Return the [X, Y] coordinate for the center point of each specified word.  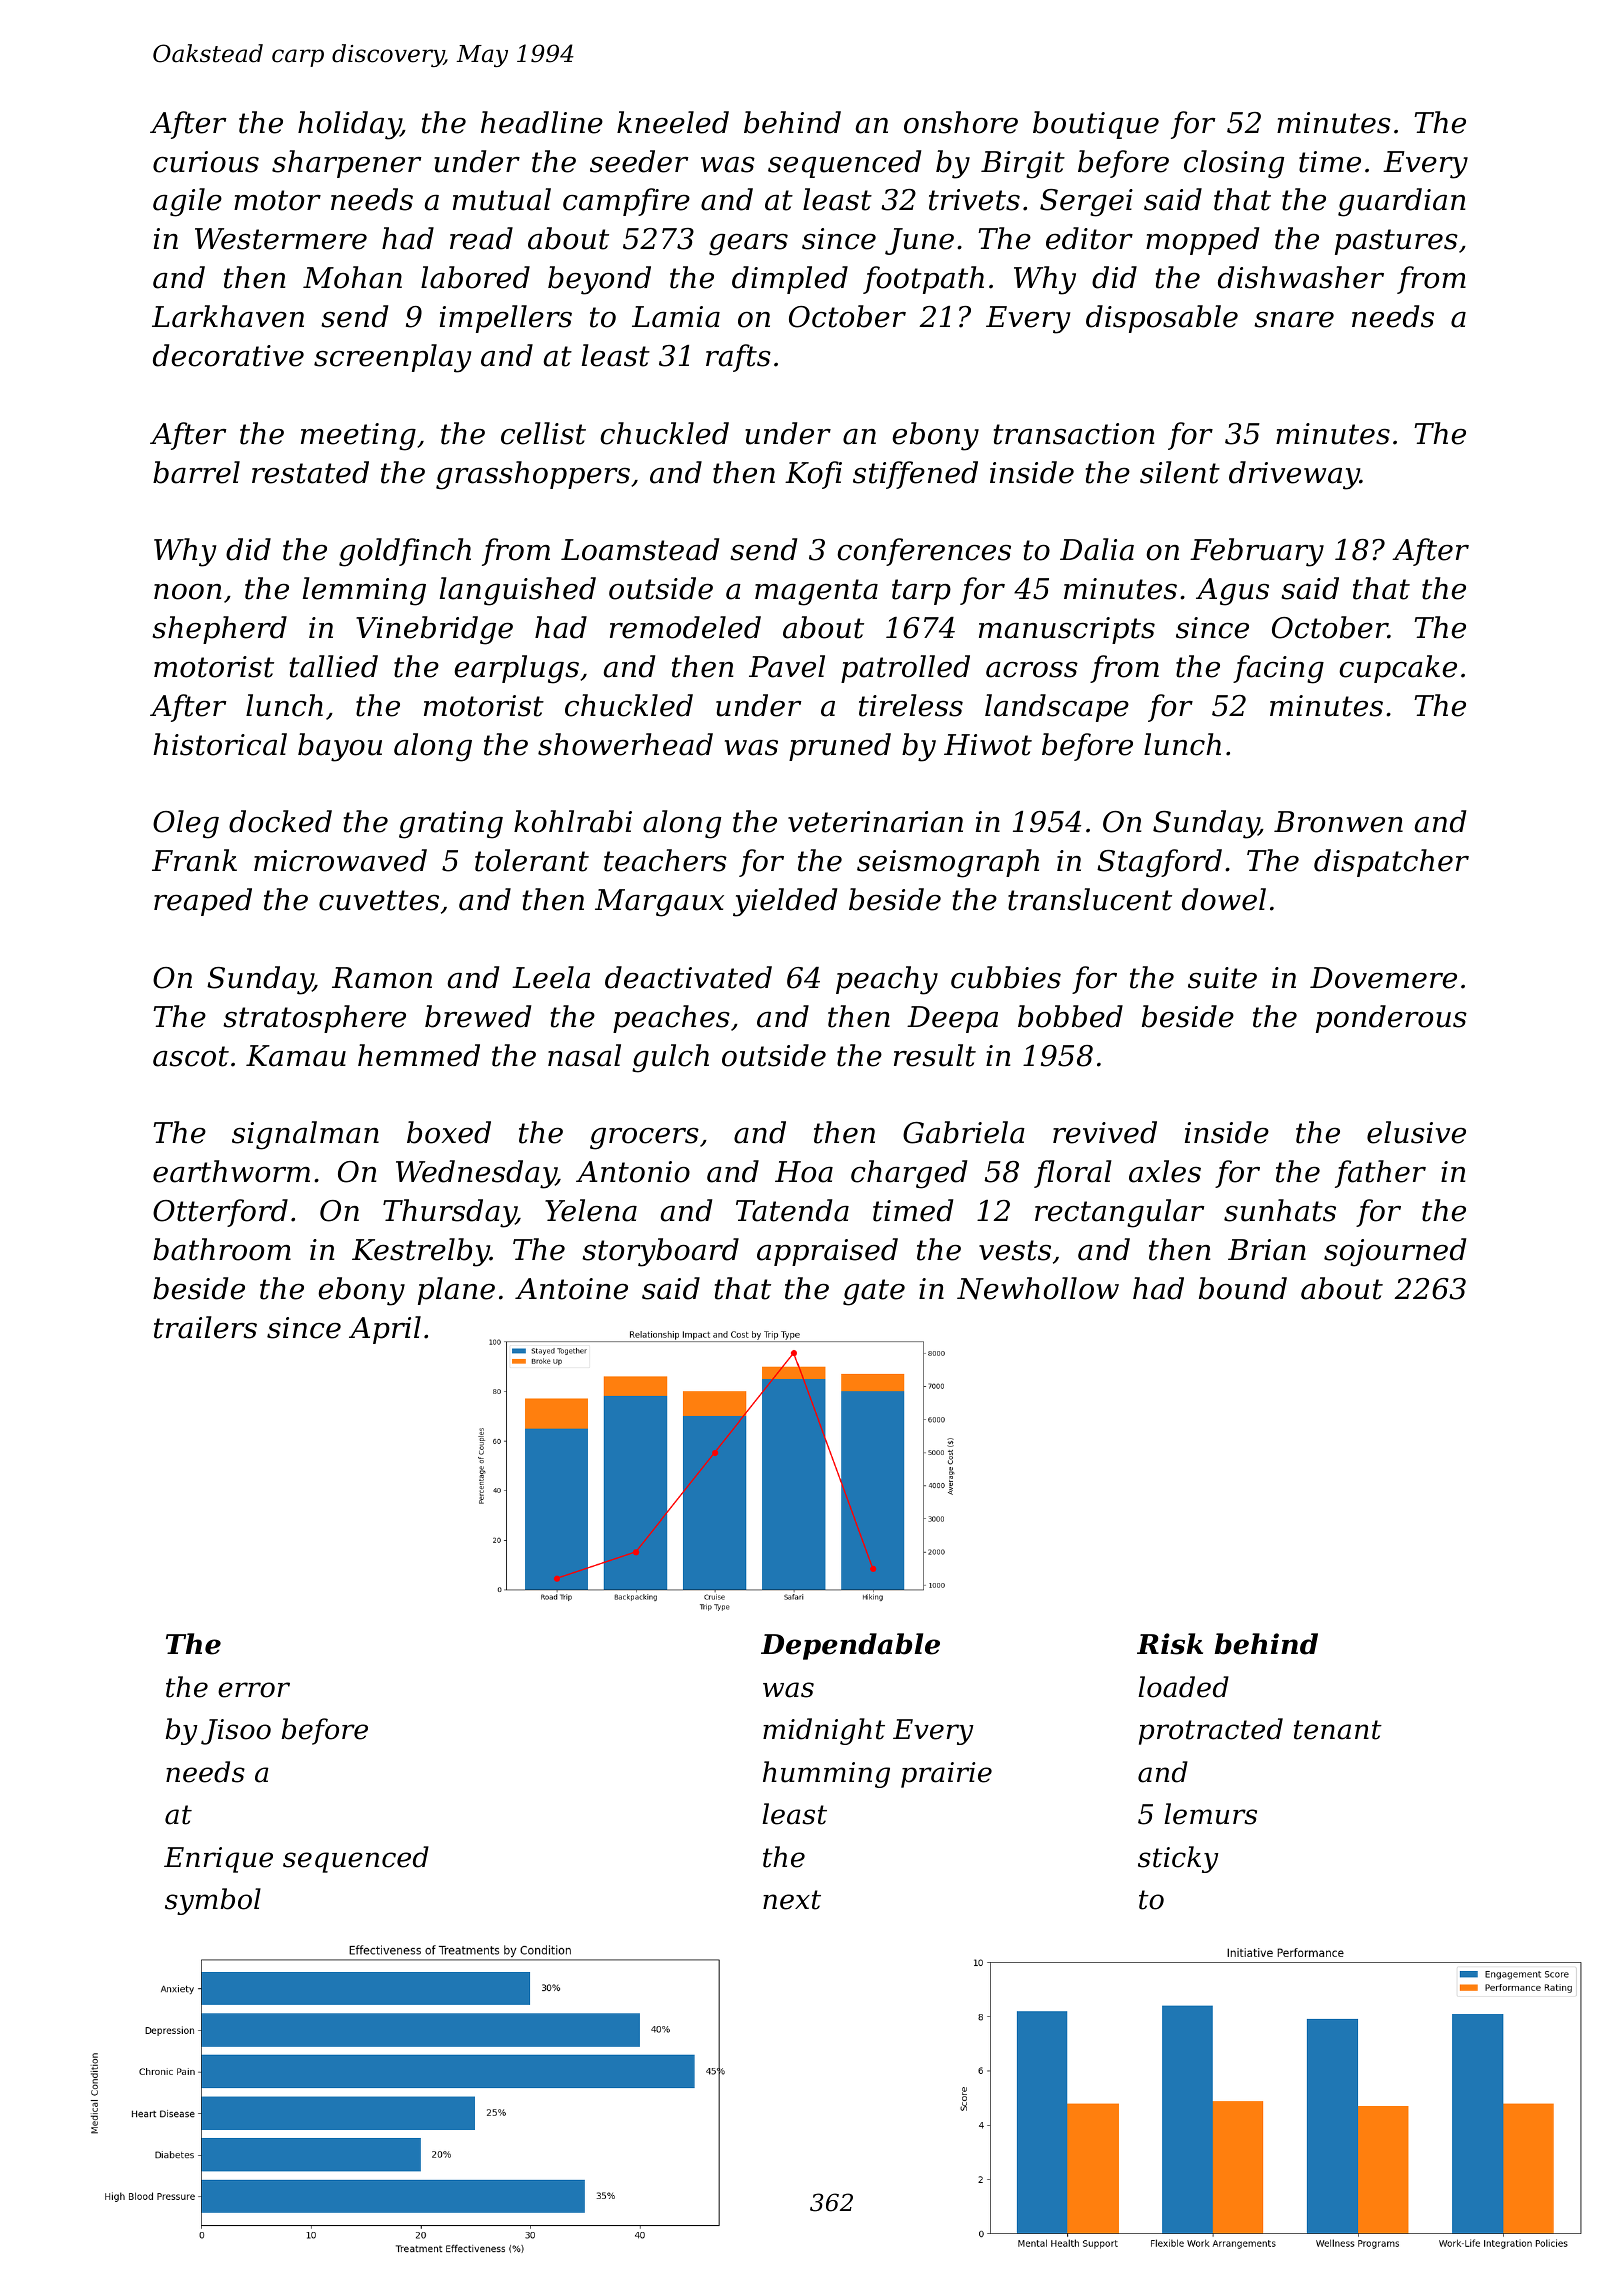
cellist [543, 433]
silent [1180, 472]
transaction [1074, 434]
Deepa [952, 1019]
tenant [1338, 1730]
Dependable [850, 1646]
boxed [449, 1132]
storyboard [660, 1252]
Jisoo [236, 1732]
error [254, 1690]
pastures [1396, 242]
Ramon [382, 978]
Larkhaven [228, 316]
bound [1243, 1288]
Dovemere [1383, 978]
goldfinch [405, 552]
